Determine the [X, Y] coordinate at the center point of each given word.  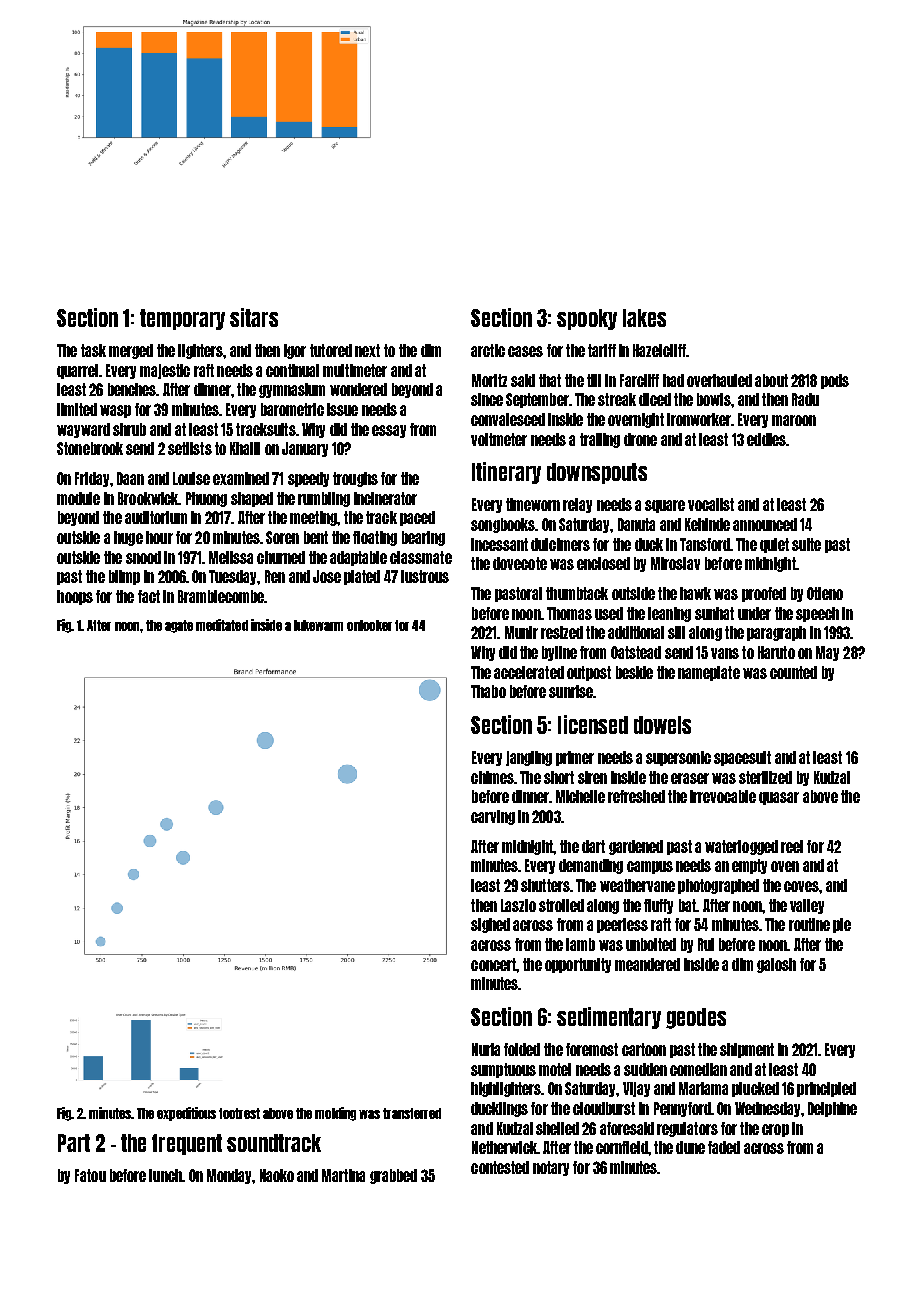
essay [389, 431]
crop [775, 1130]
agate [179, 626]
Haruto [776, 652]
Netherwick [504, 1147]
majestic [165, 371]
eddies [766, 439]
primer [575, 758]
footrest [239, 1113]
